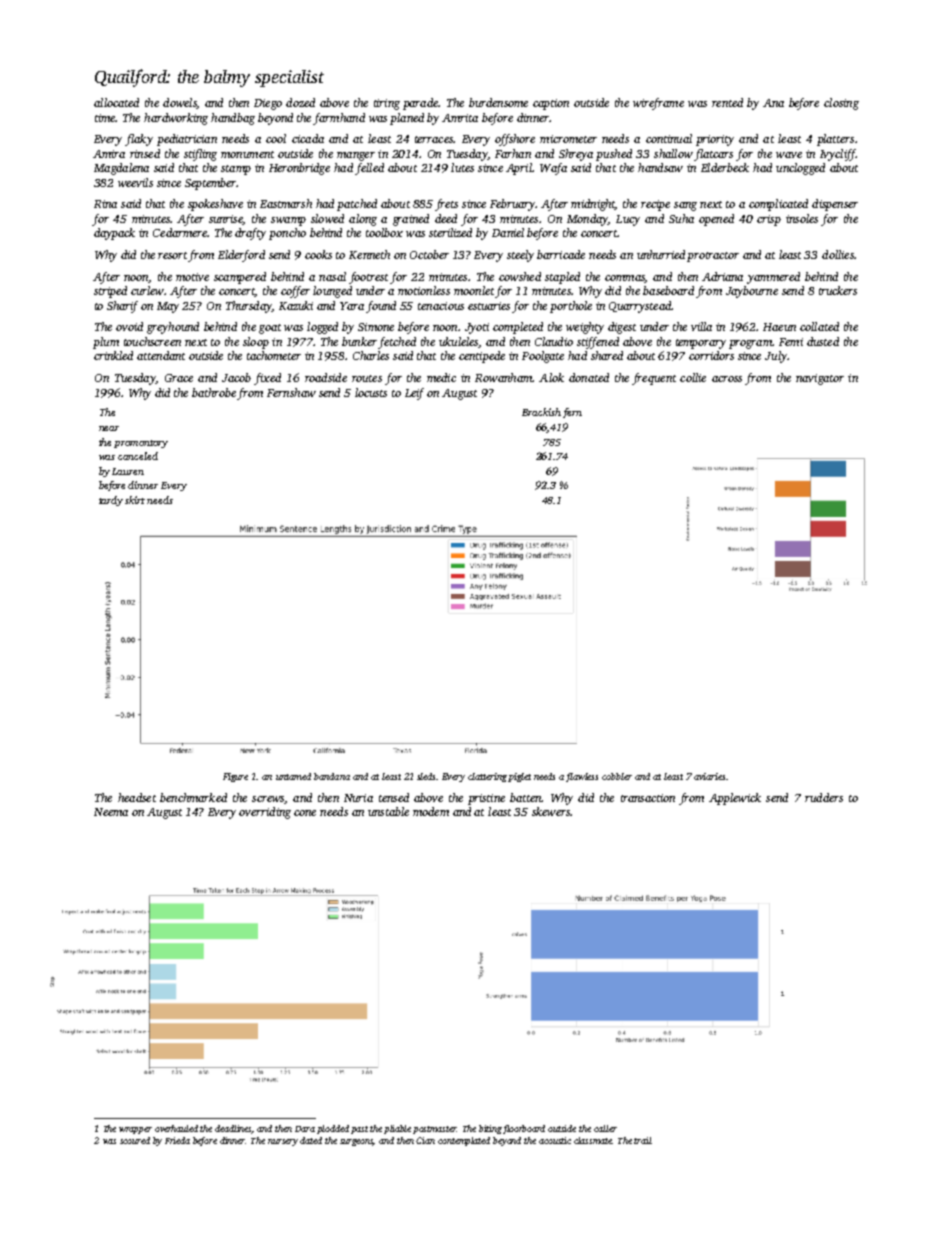 The width and height of the image is (952, 1233). I want to click on overhauled, so click(176, 1128).
